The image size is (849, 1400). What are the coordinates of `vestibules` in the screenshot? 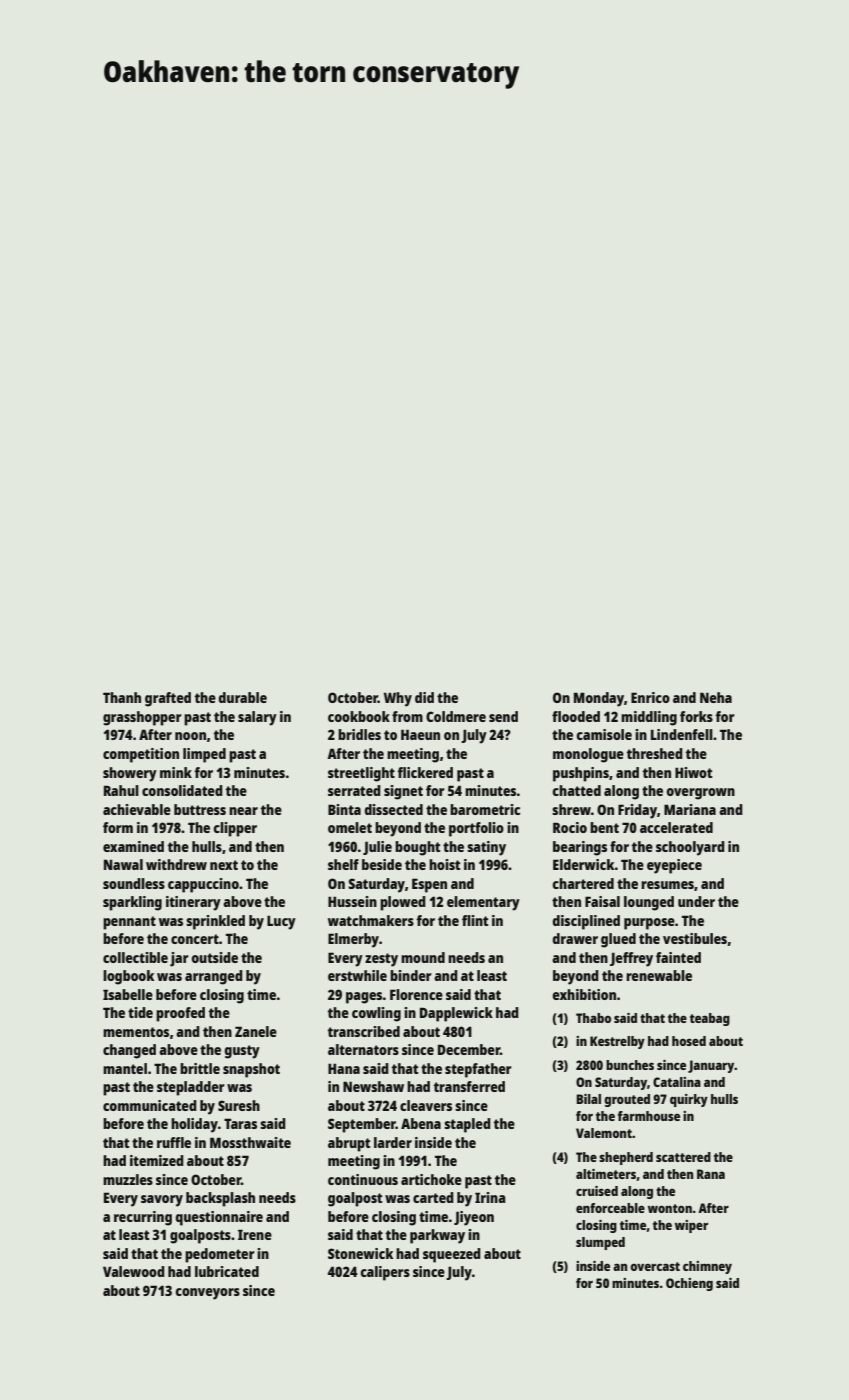 It's located at (695, 938).
